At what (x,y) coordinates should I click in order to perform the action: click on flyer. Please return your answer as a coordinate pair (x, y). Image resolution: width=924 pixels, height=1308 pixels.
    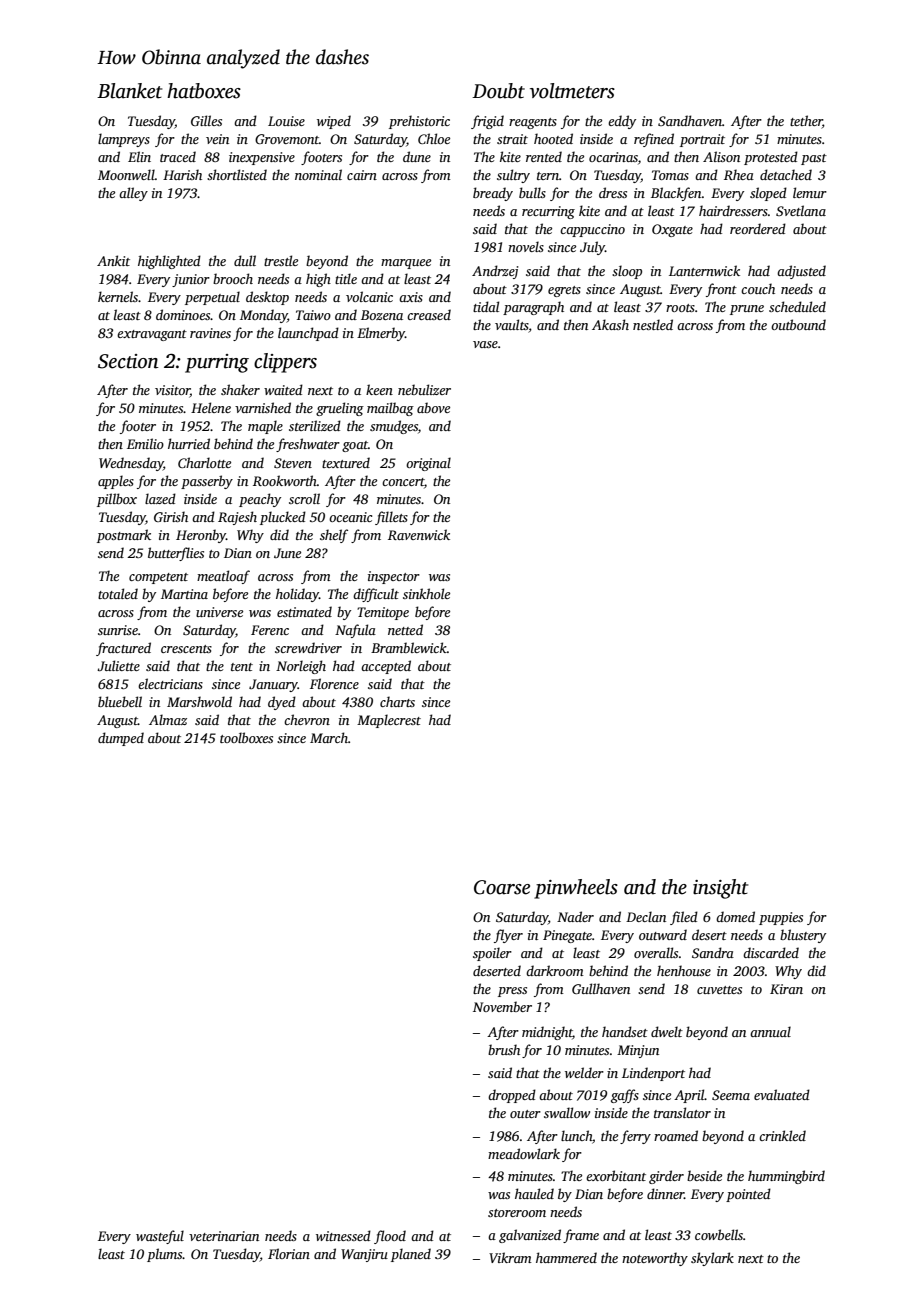
    Looking at the image, I should click on (508, 936).
